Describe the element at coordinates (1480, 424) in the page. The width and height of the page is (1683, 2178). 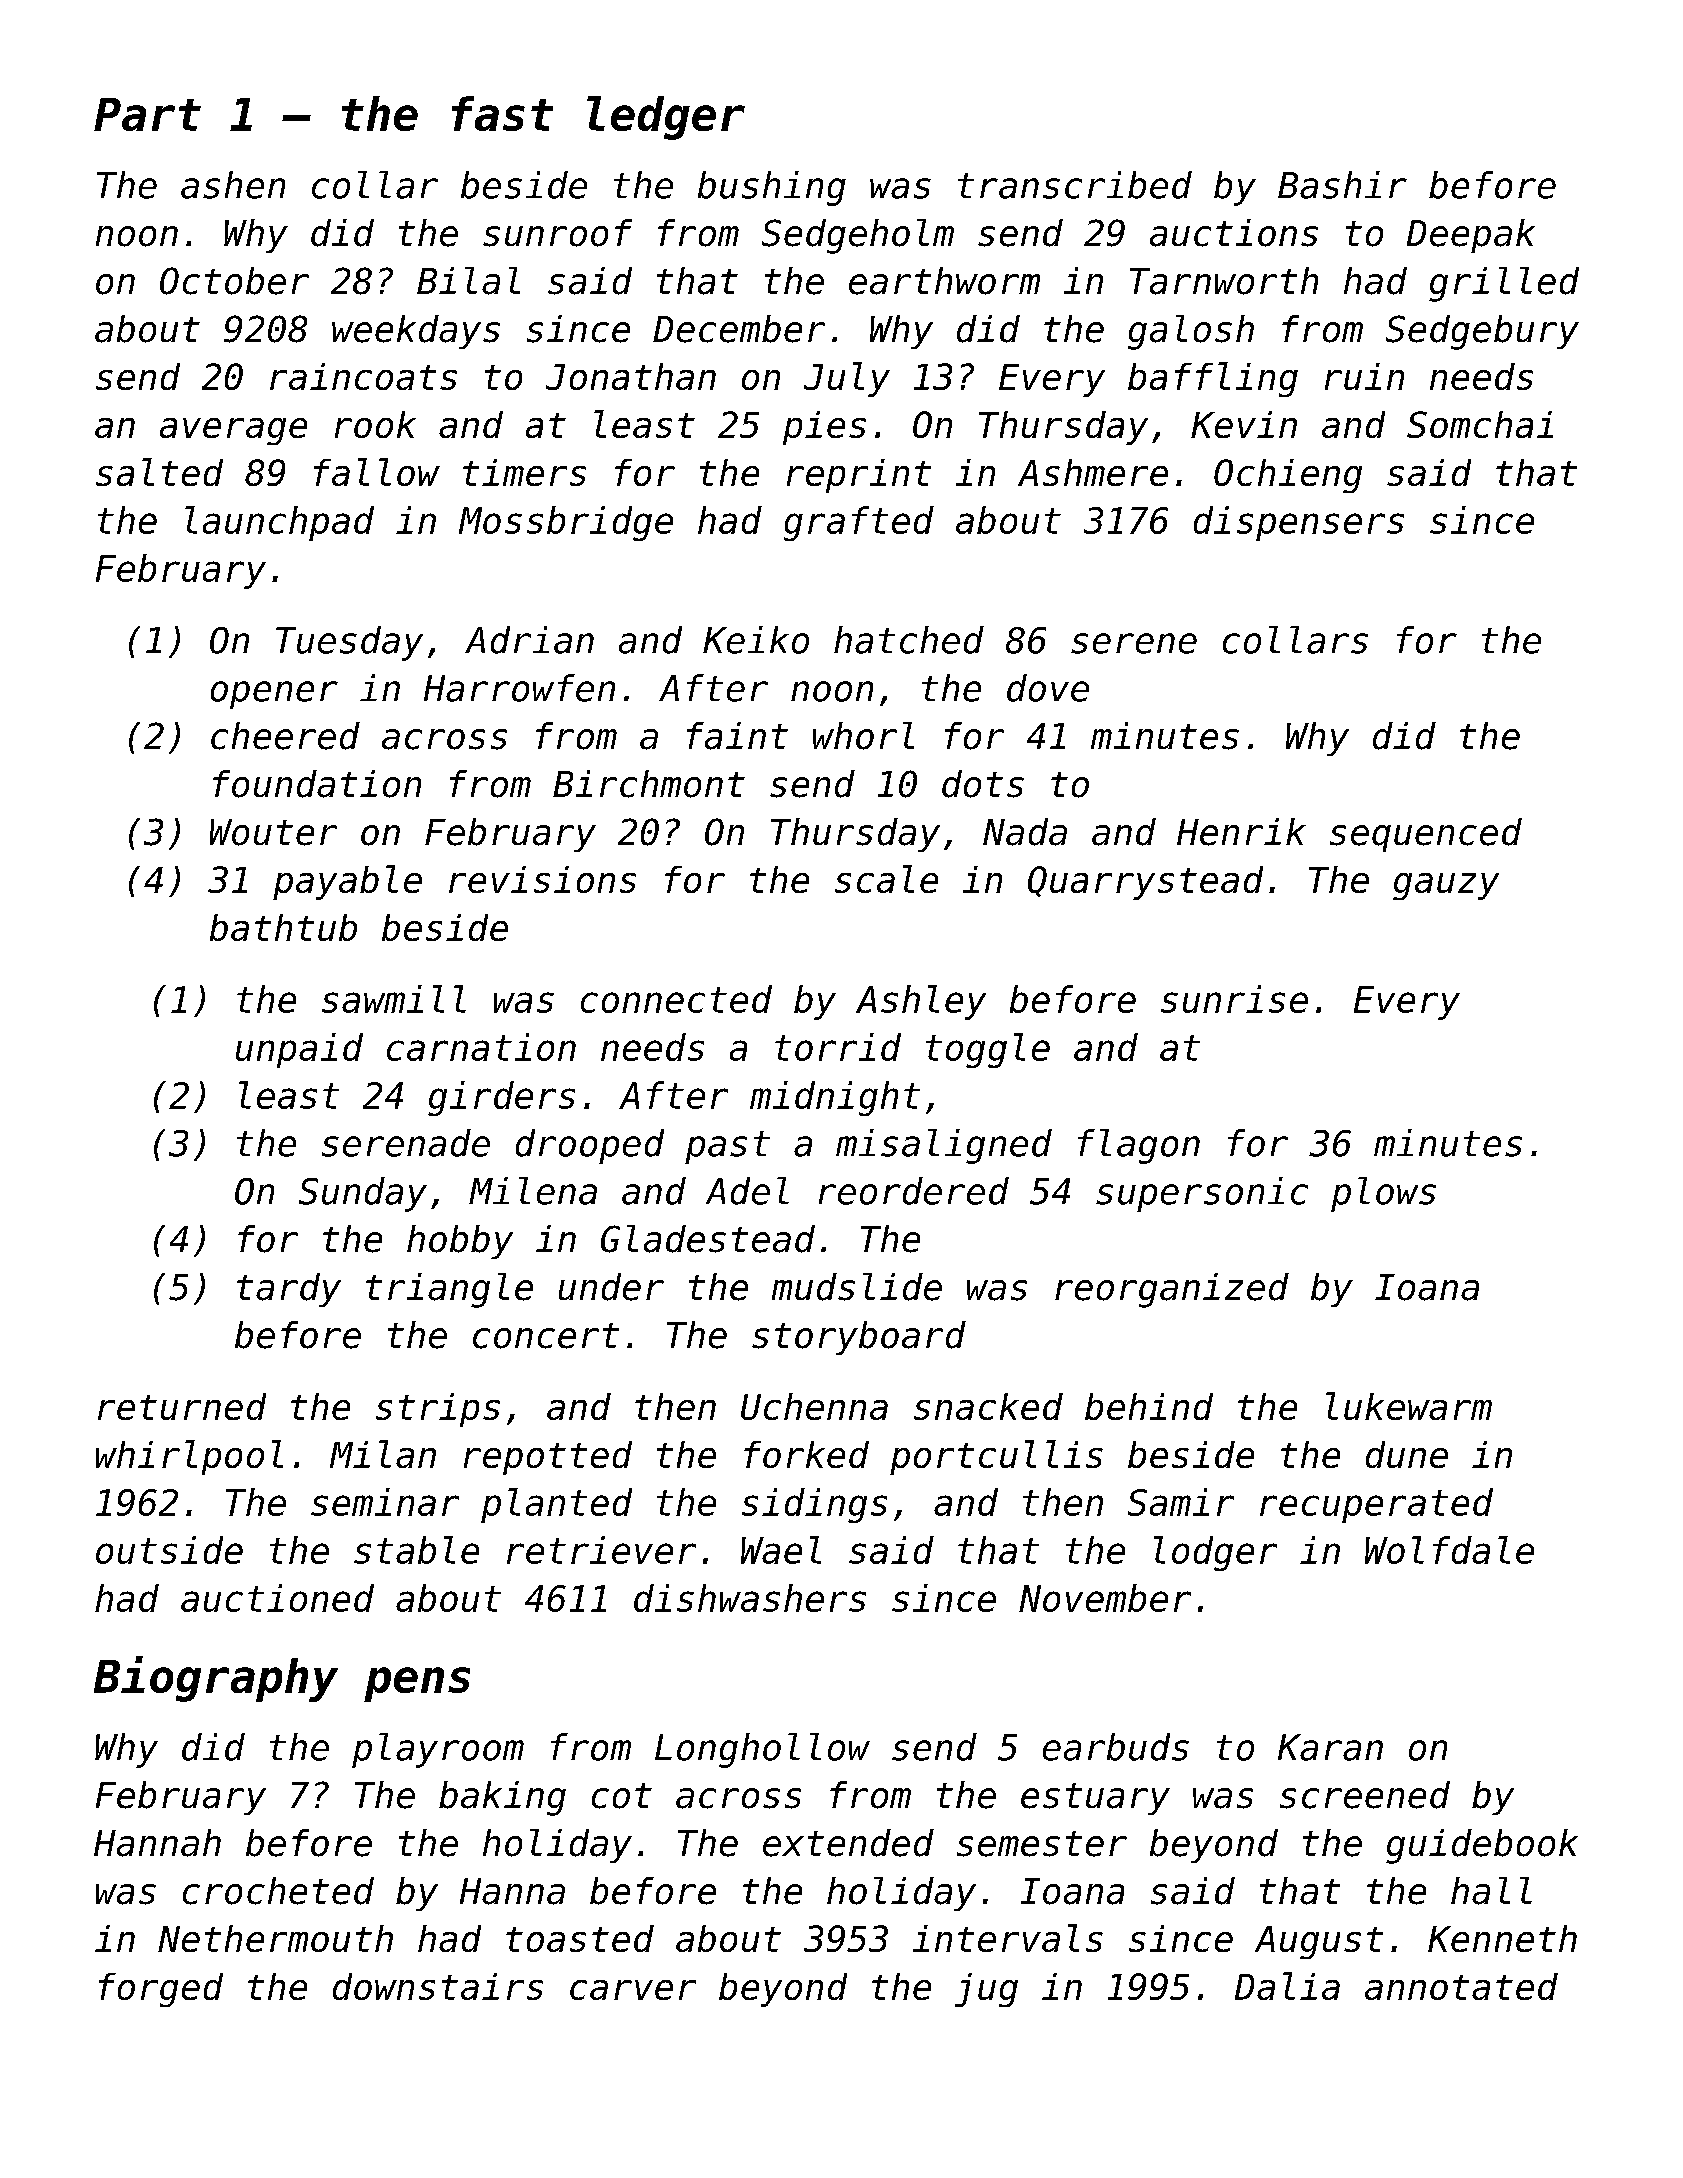
I see `Somchai` at that location.
